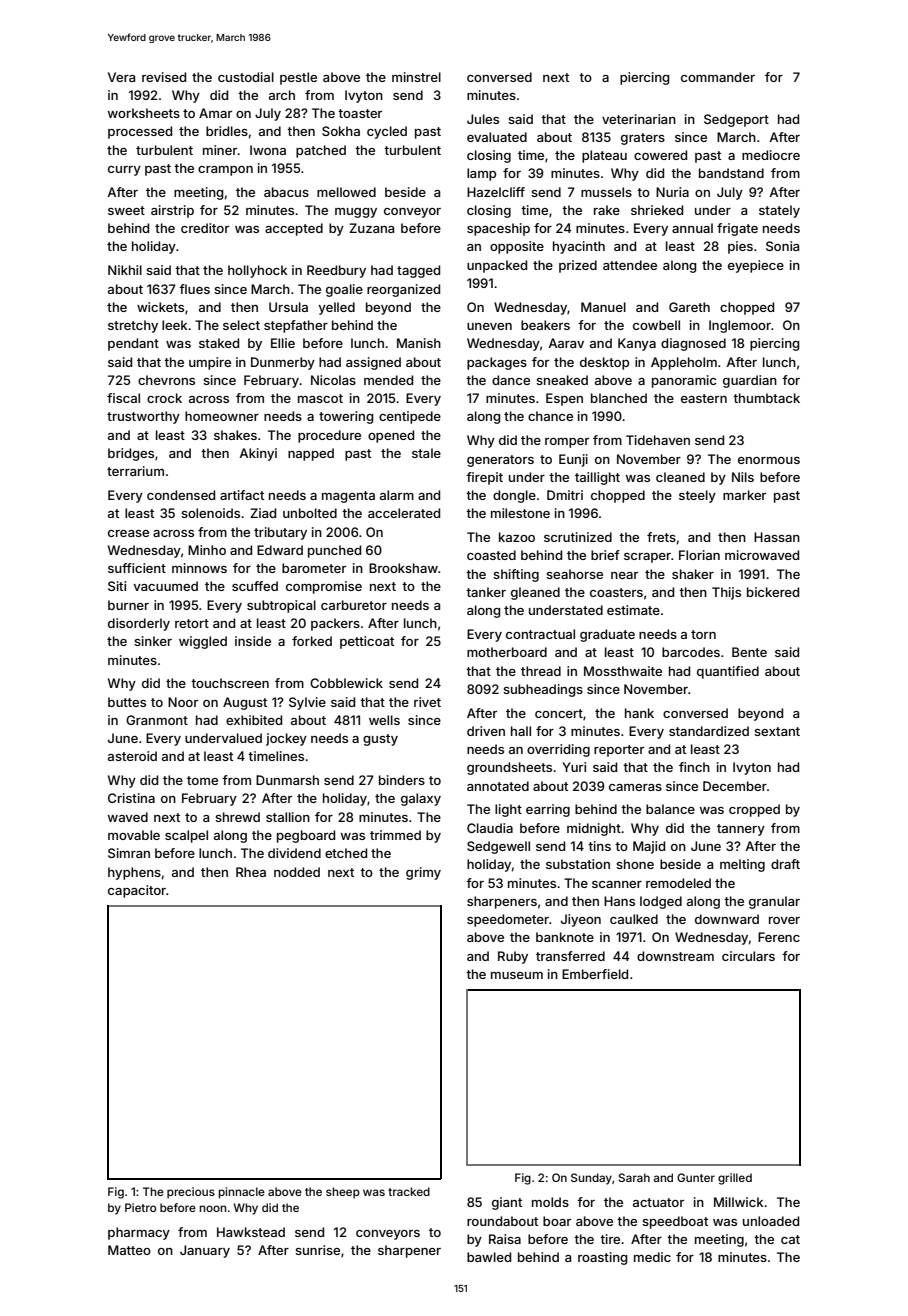 The image size is (908, 1316). I want to click on remodeled, so click(678, 883).
